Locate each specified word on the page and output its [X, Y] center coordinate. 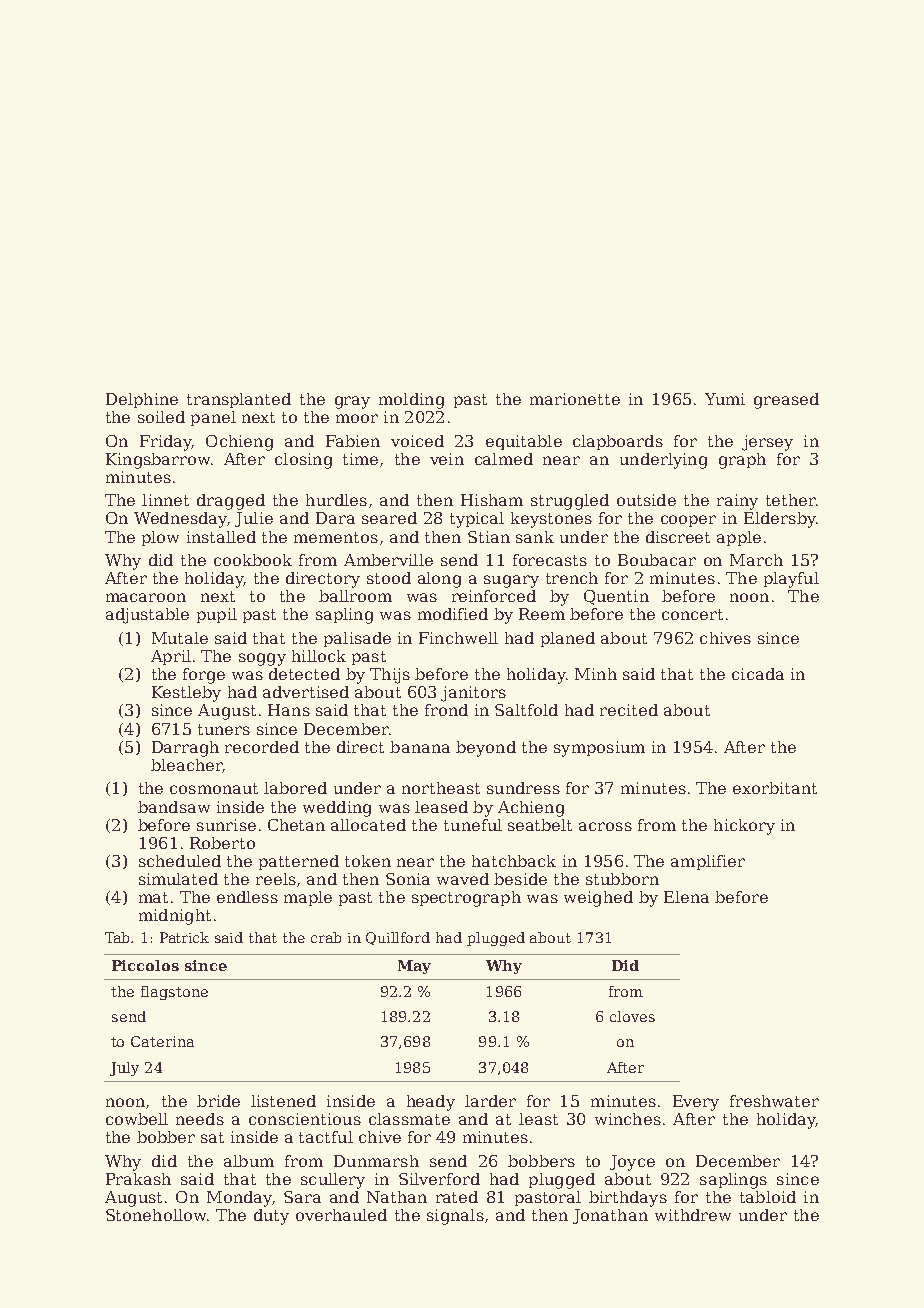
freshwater [774, 1101]
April [171, 657]
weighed [598, 899]
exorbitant [775, 788]
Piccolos [145, 965]
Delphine [142, 400]
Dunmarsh [376, 1161]
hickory [744, 827]
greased [786, 401]
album [249, 1161]
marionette [575, 399]
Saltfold [526, 710]
